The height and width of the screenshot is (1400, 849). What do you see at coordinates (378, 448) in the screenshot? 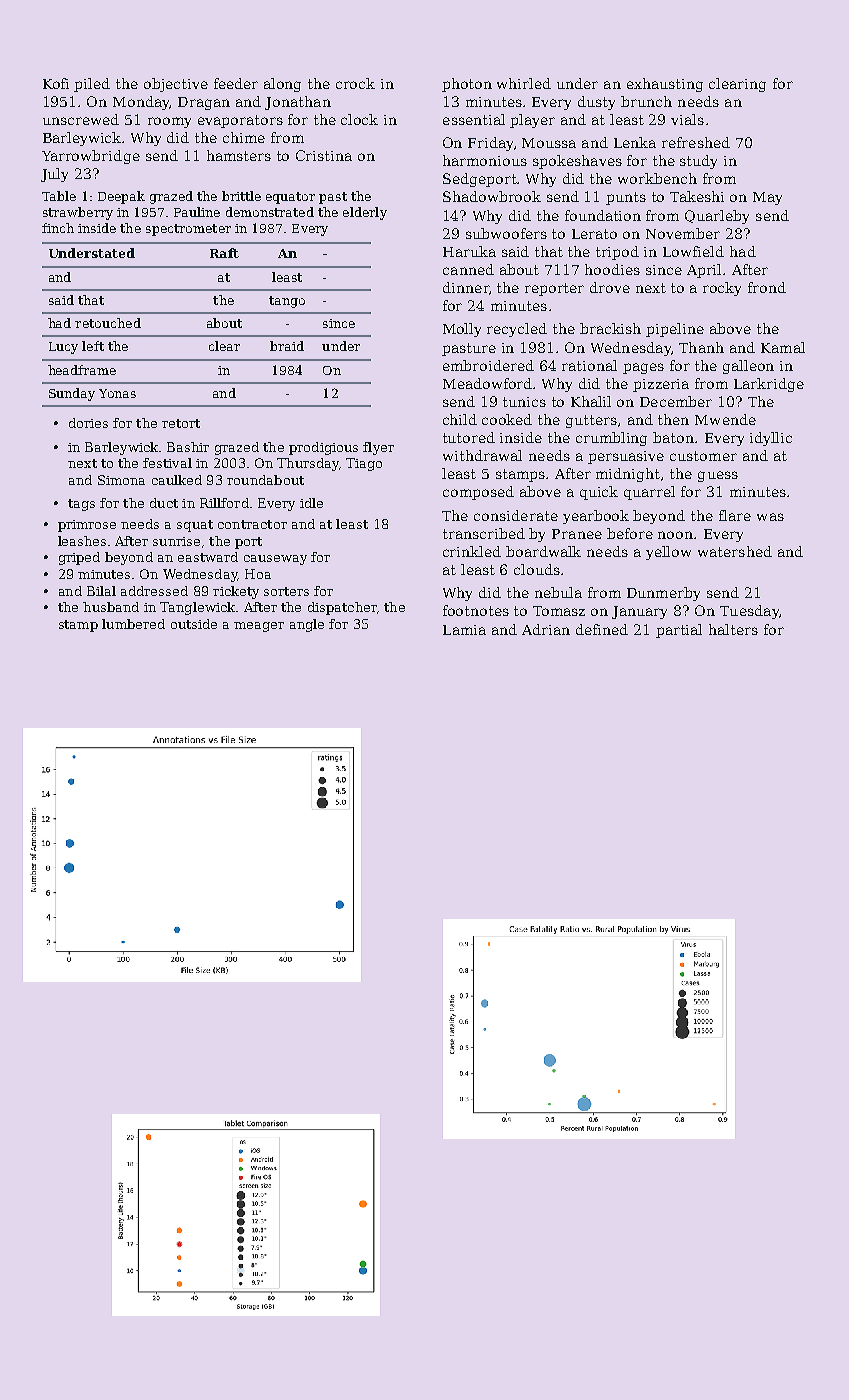
I see `flyer` at bounding box center [378, 448].
